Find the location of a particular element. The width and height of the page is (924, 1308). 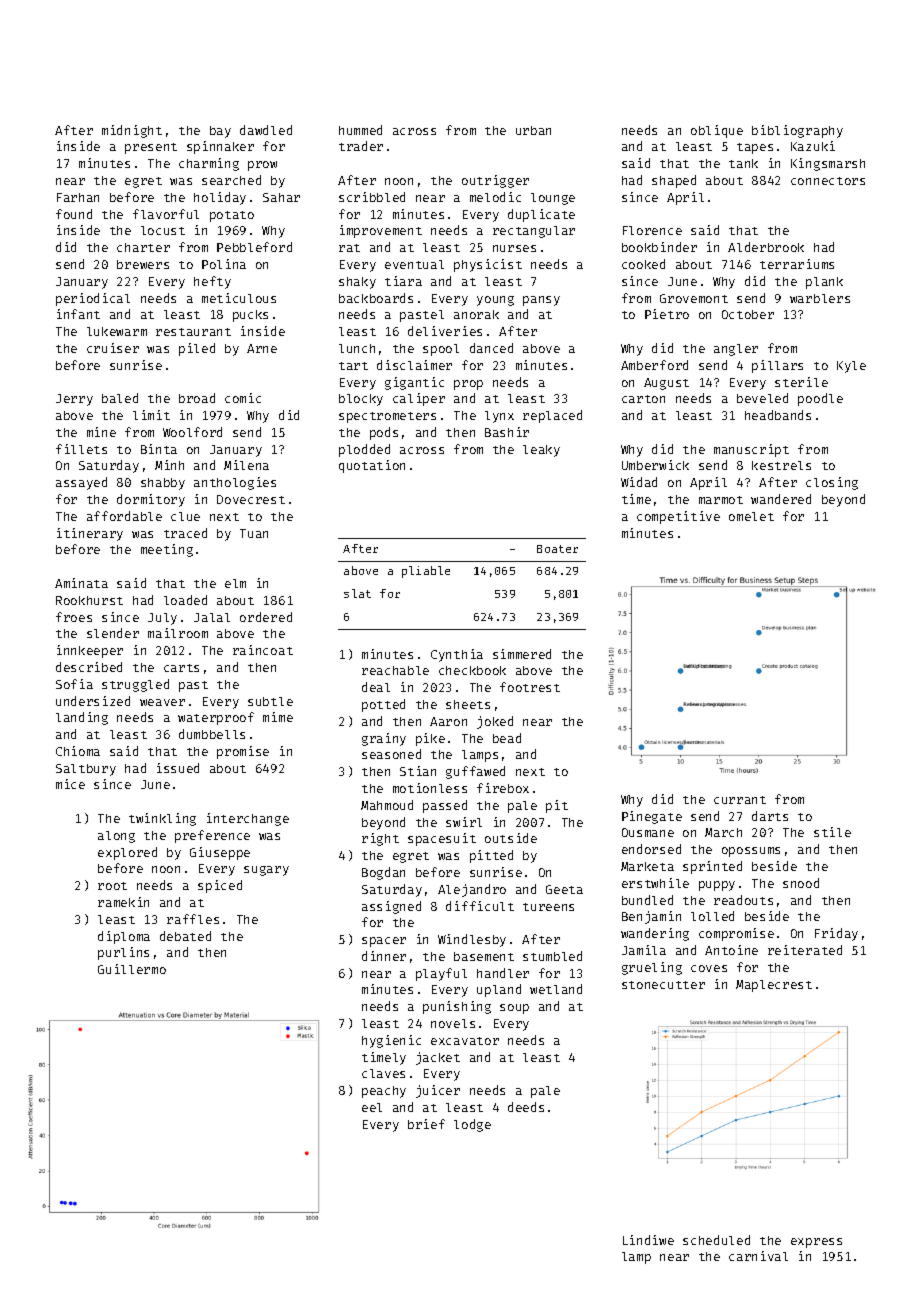

explored is located at coordinates (127, 853).
